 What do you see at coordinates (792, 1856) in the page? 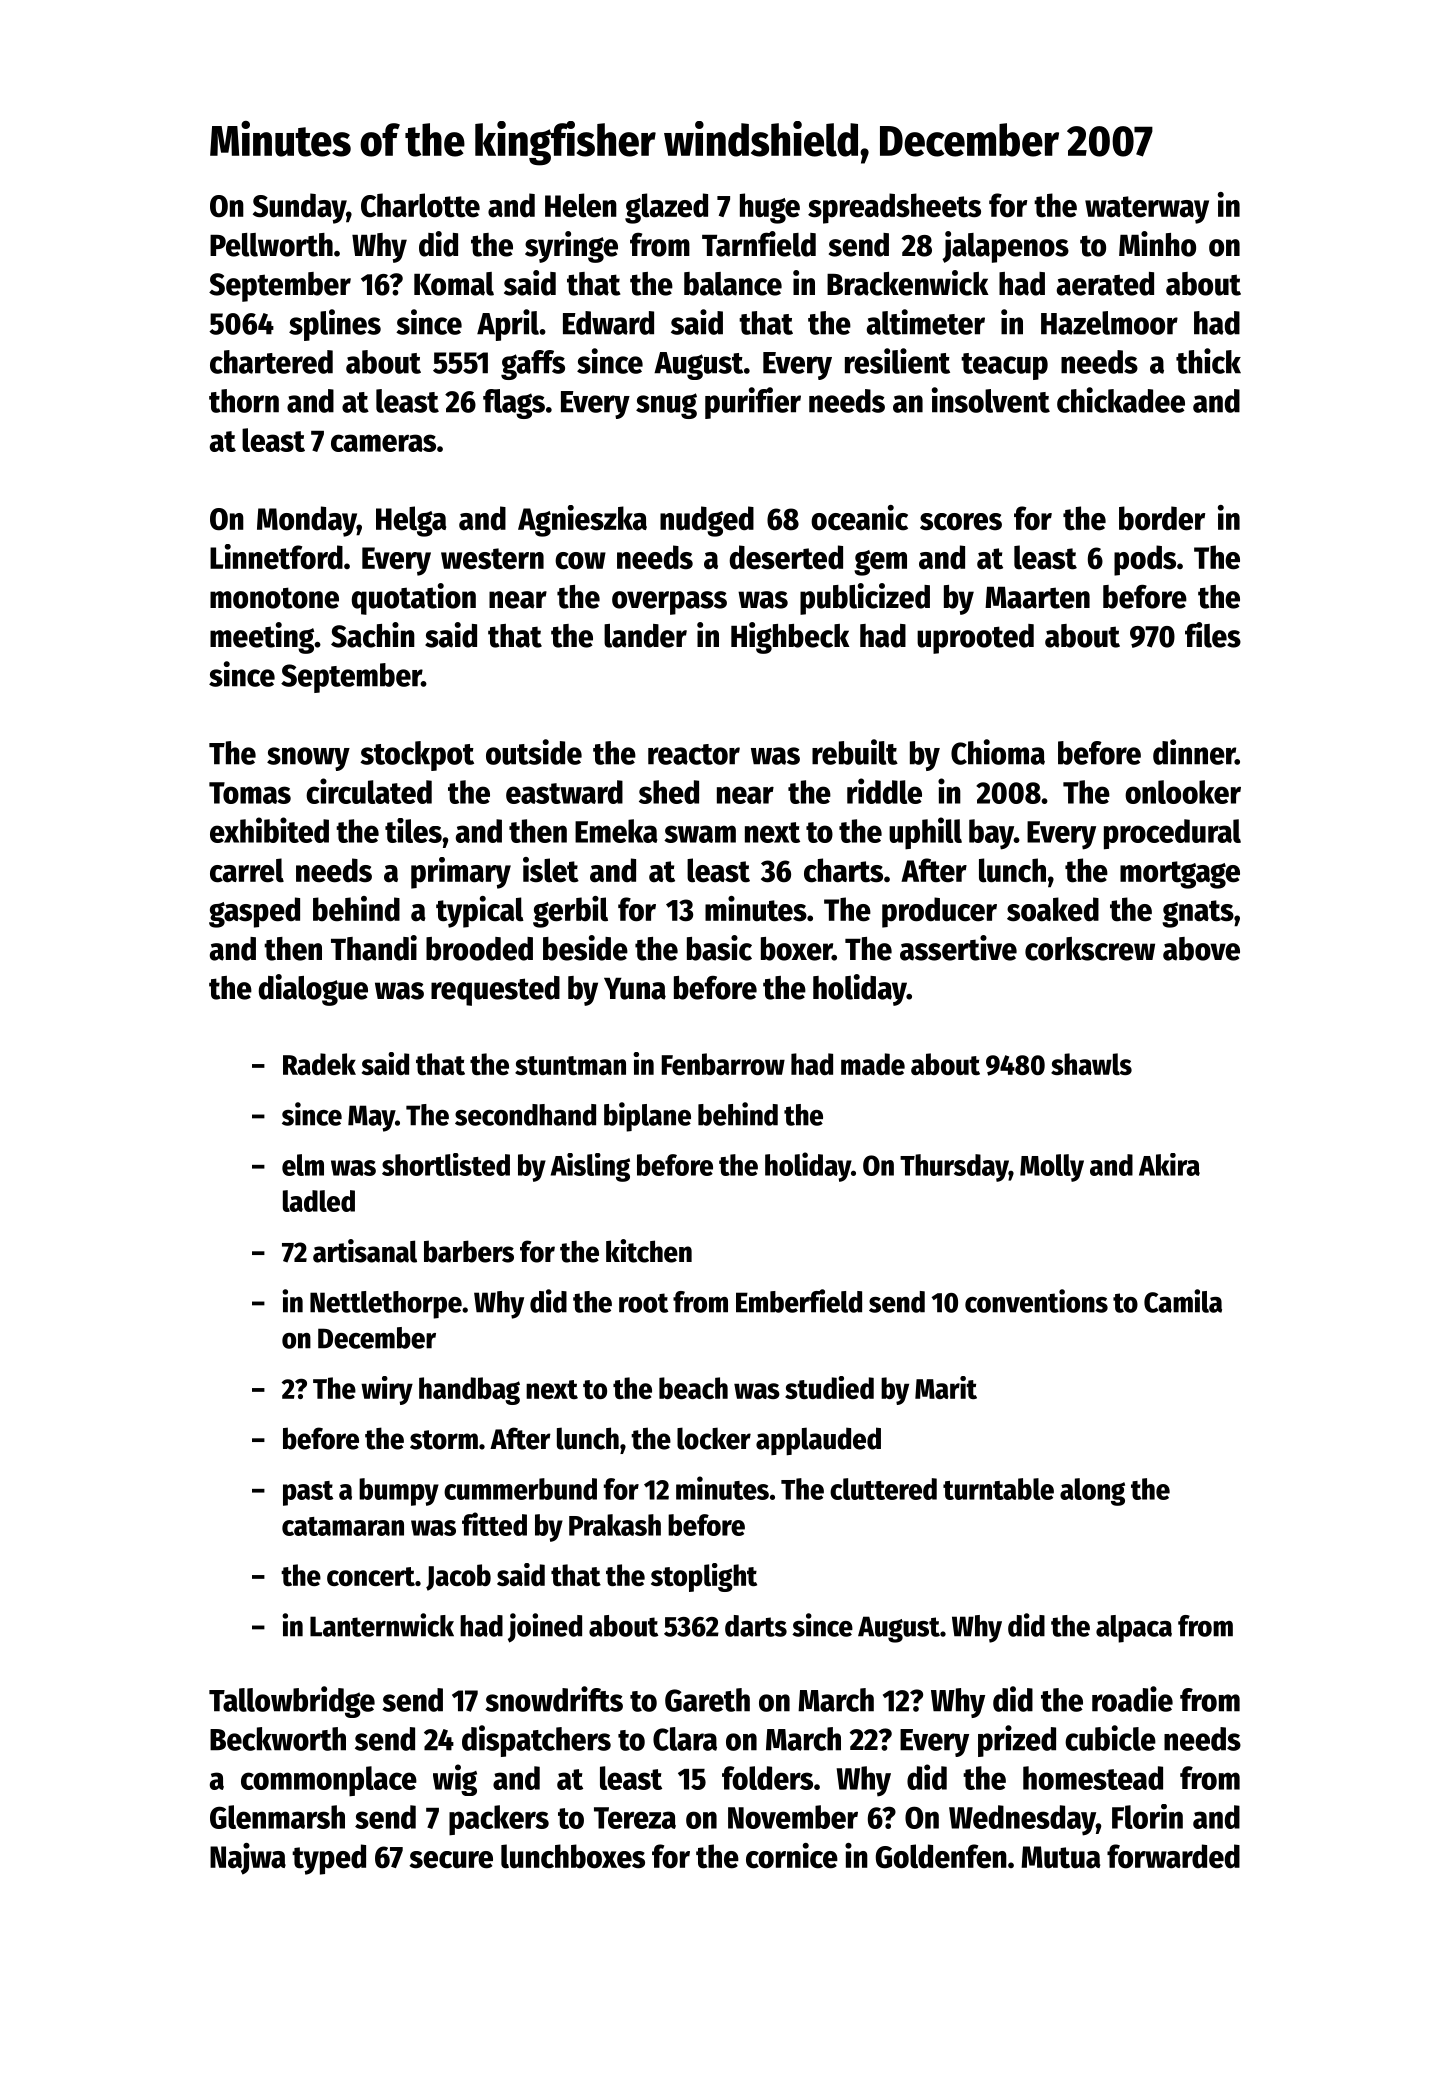
I see `cornice` at bounding box center [792, 1856].
